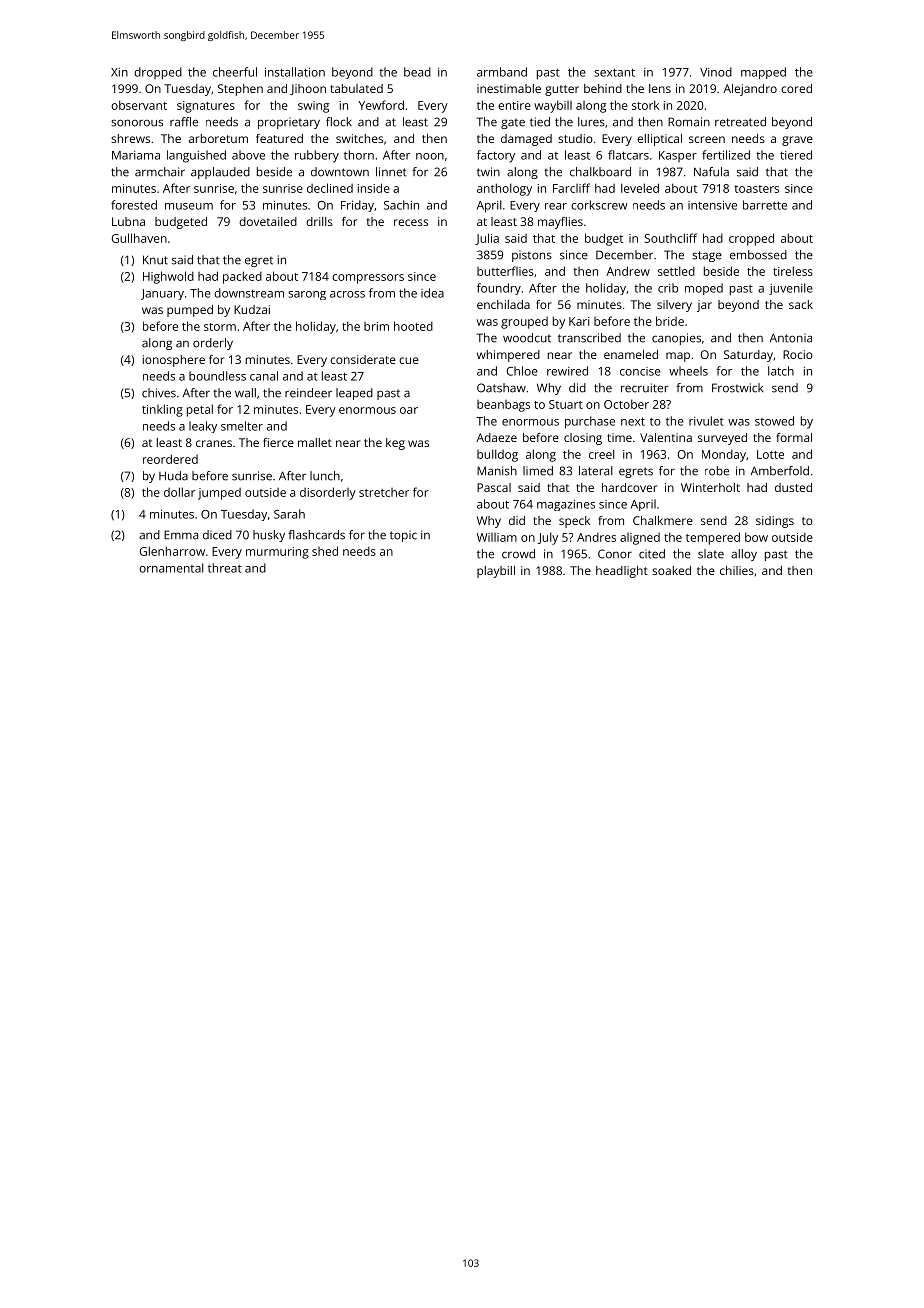 Image resolution: width=924 pixels, height=1308 pixels. I want to click on hardcover, so click(629, 487).
